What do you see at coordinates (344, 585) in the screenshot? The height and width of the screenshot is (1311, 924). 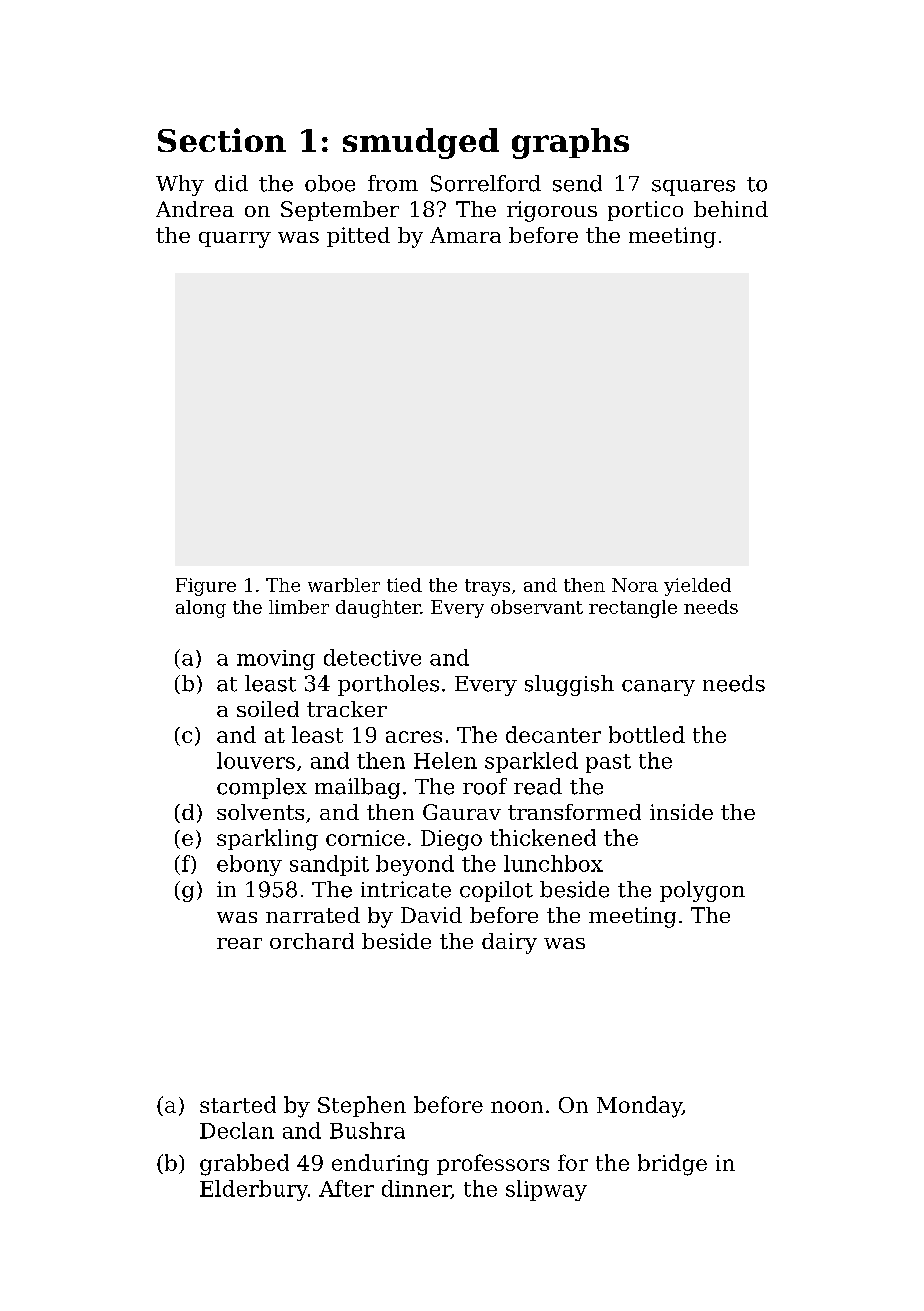 I see `warbler` at bounding box center [344, 585].
